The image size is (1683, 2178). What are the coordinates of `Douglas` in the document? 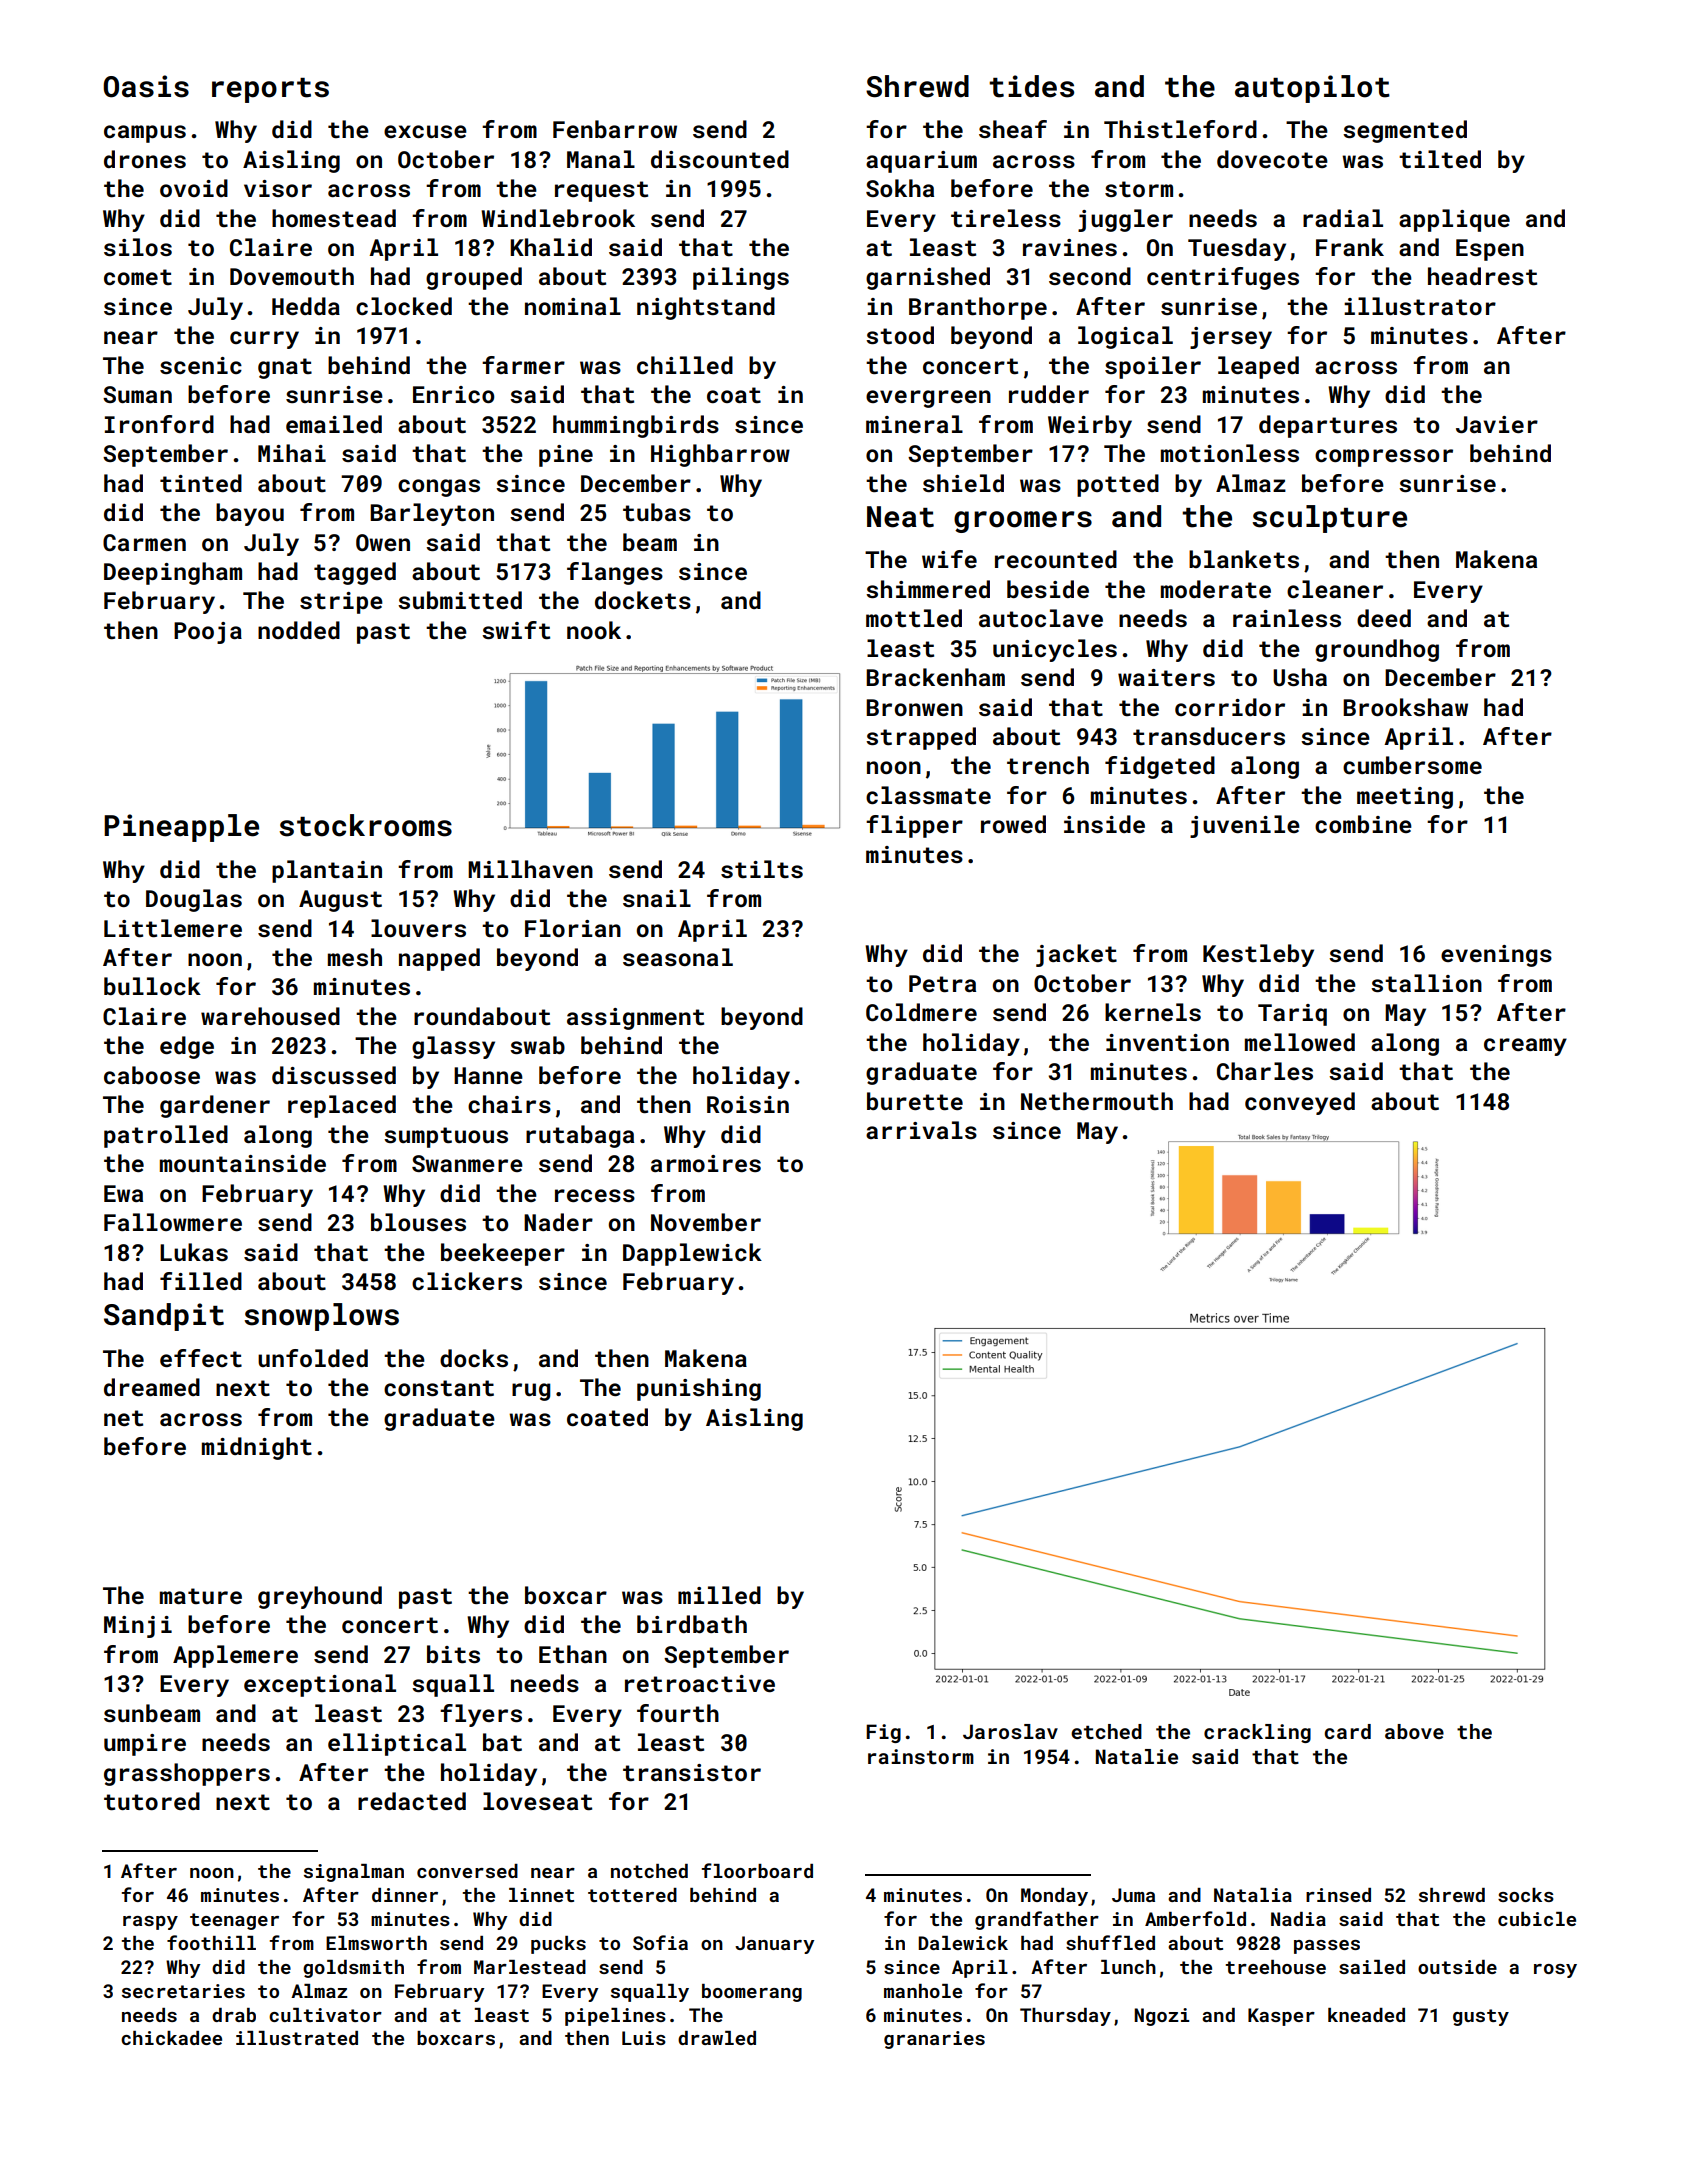 It's located at (194, 900).
